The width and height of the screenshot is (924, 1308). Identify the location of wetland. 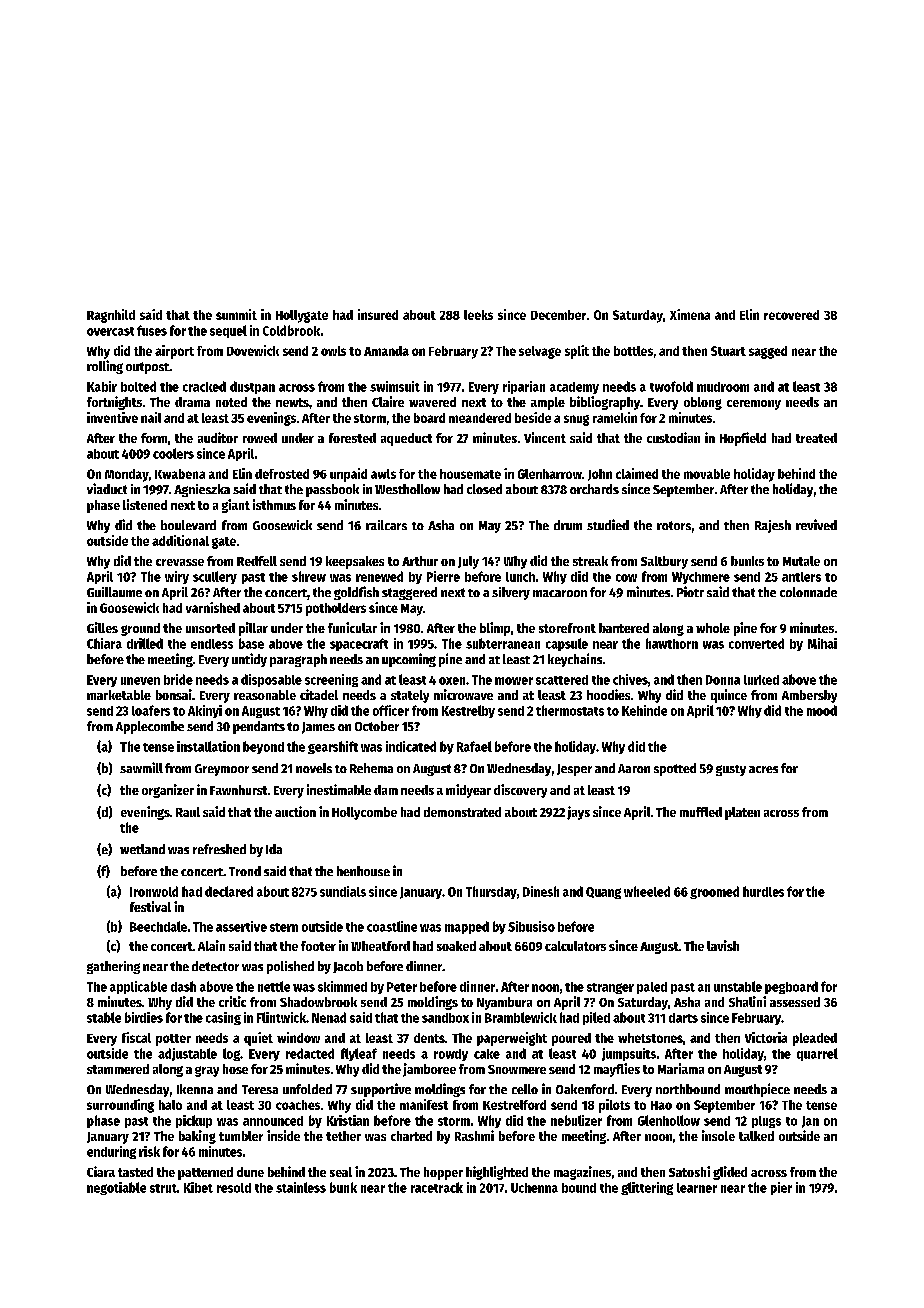
(142, 849).
